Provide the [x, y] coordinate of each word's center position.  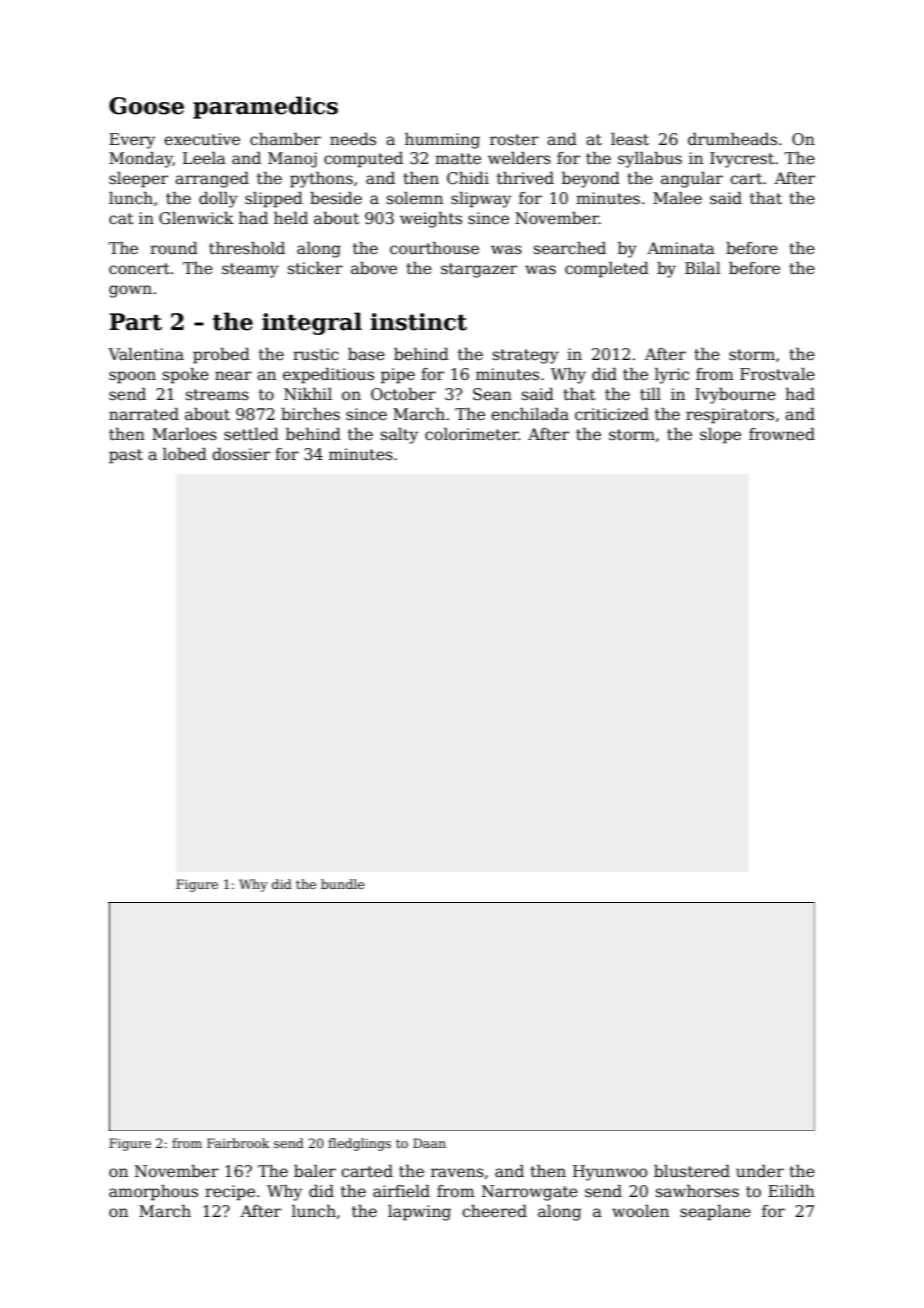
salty [399, 436]
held [291, 218]
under [760, 1171]
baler [315, 1171]
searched [570, 248]
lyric [672, 376]
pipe [398, 376]
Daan [429, 1143]
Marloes [184, 434]
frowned [782, 434]
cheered [494, 1211]
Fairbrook [238, 1143]
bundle [342, 884]
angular [692, 180]
